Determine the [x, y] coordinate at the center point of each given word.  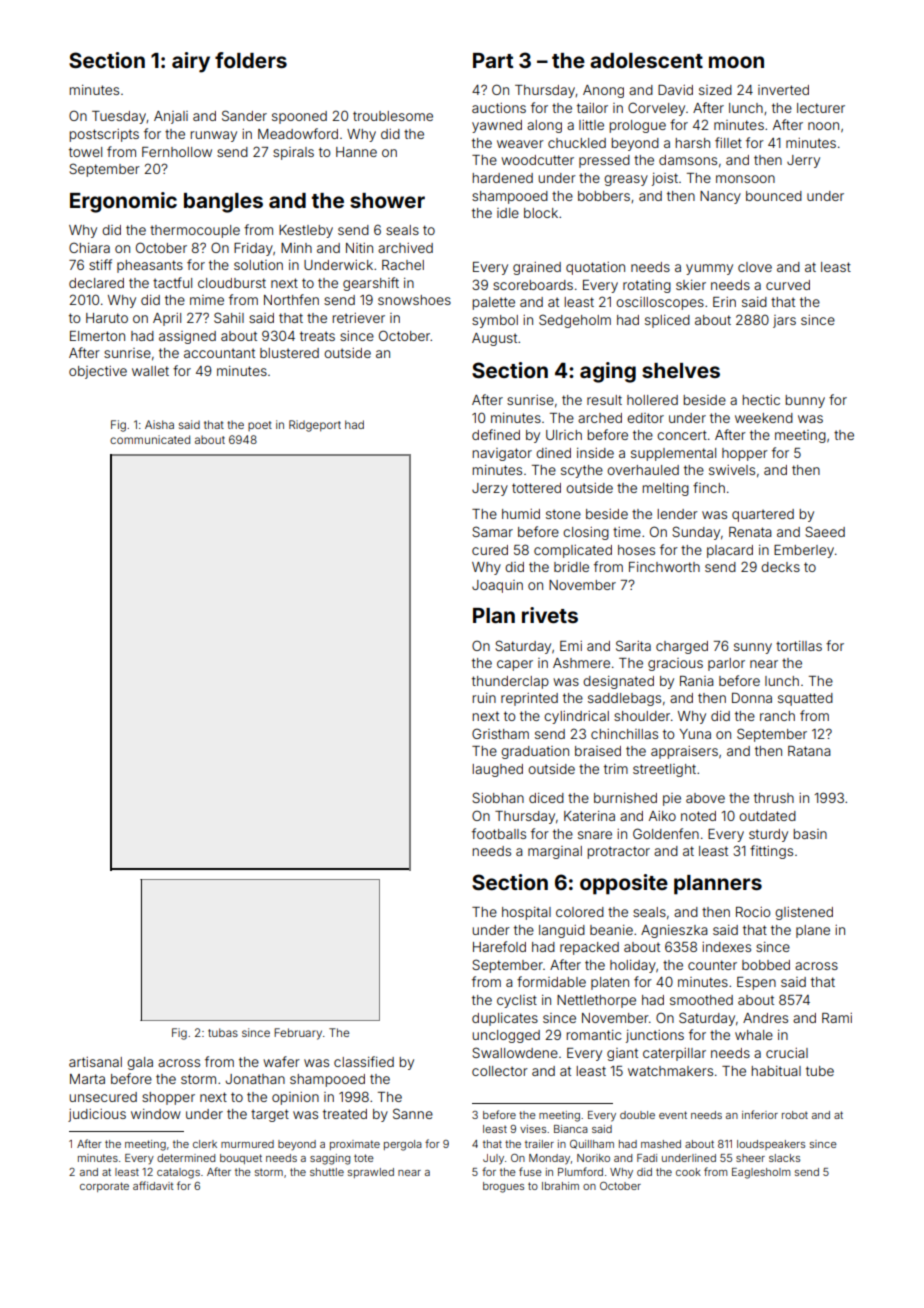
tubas [223, 1032]
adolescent [646, 60]
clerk [205, 1144]
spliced [667, 321]
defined [496, 434]
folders [251, 60]
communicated [150, 439]
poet [260, 426]
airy [191, 62]
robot [795, 1115]
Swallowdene [515, 1052]
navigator [502, 454]
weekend [764, 418]
